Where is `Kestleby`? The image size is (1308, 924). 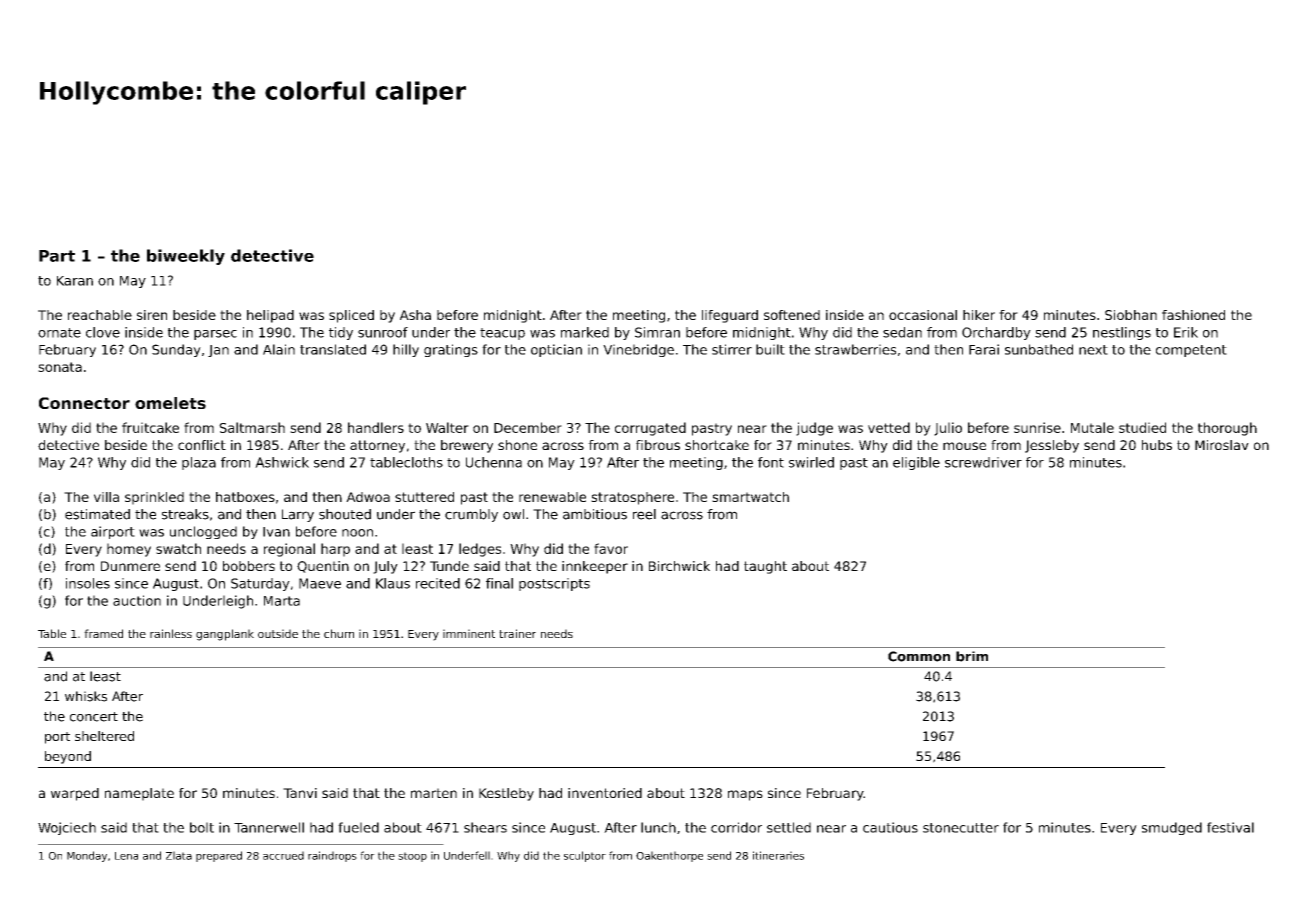
Kestleby is located at coordinates (506, 794).
